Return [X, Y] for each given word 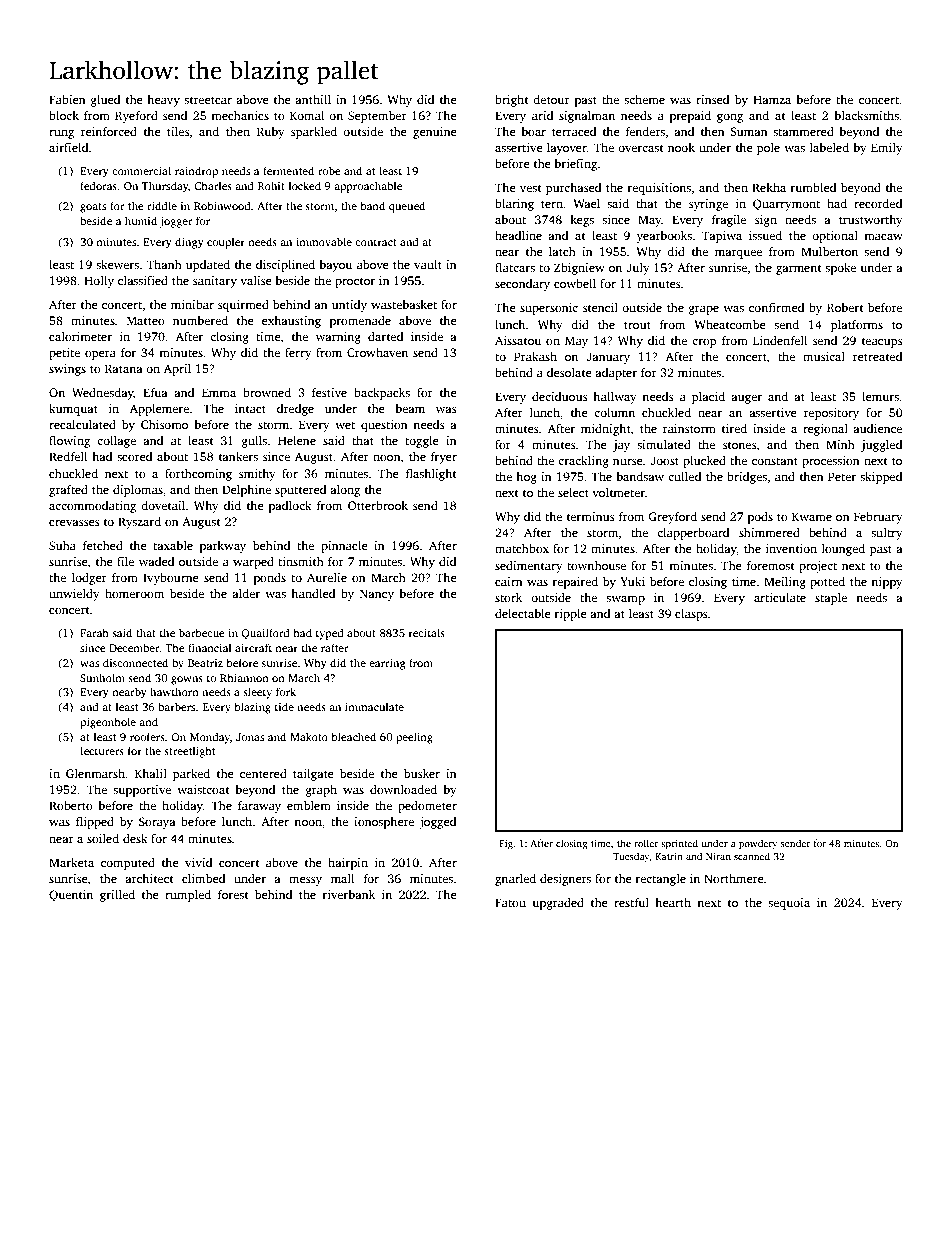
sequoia [789, 904]
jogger [176, 222]
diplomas [138, 491]
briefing [575, 165]
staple [831, 599]
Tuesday [631, 857]
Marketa [71, 862]
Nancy [377, 595]
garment [799, 269]
